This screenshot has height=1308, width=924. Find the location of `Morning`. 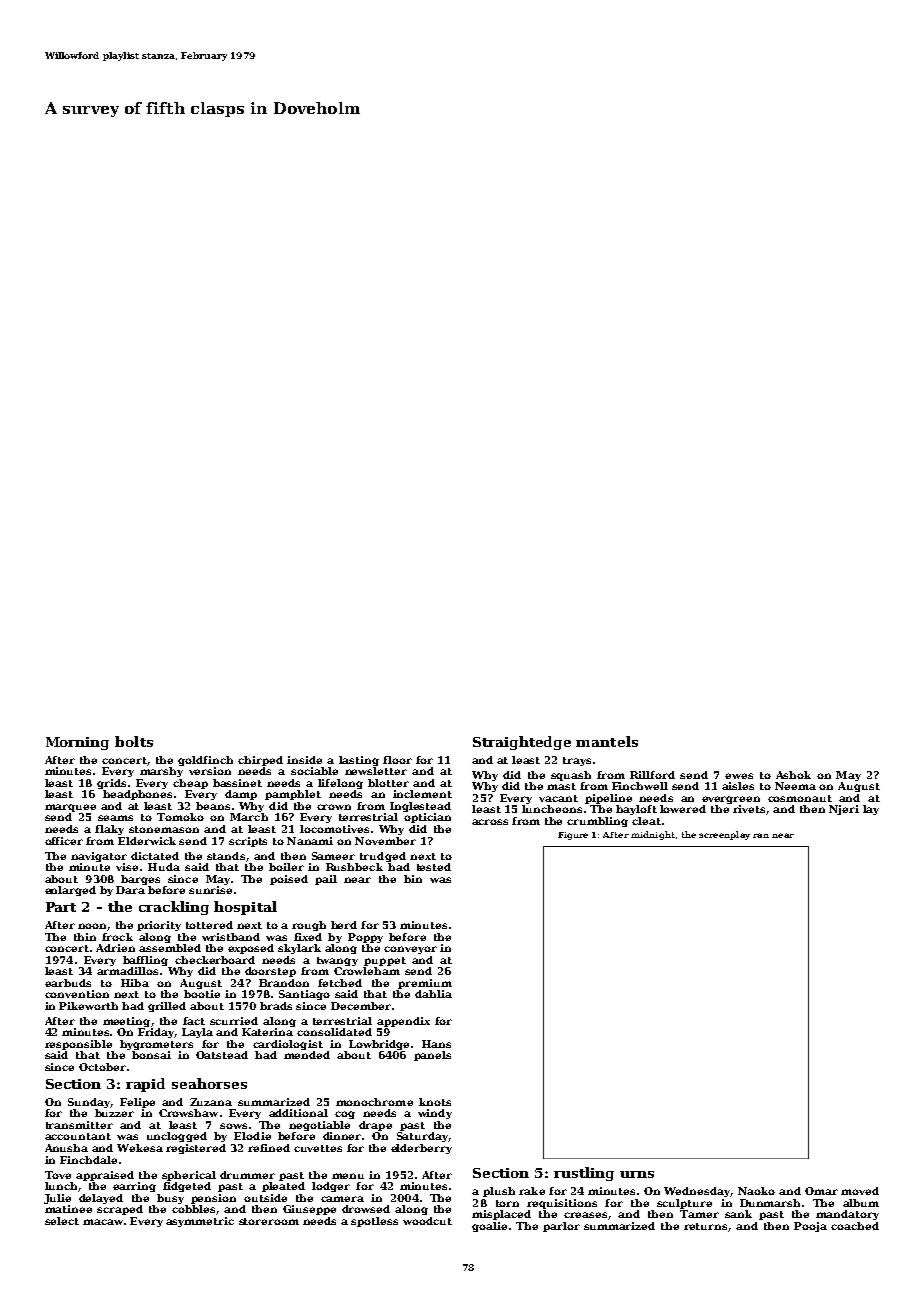

Morning is located at coordinates (77, 743).
